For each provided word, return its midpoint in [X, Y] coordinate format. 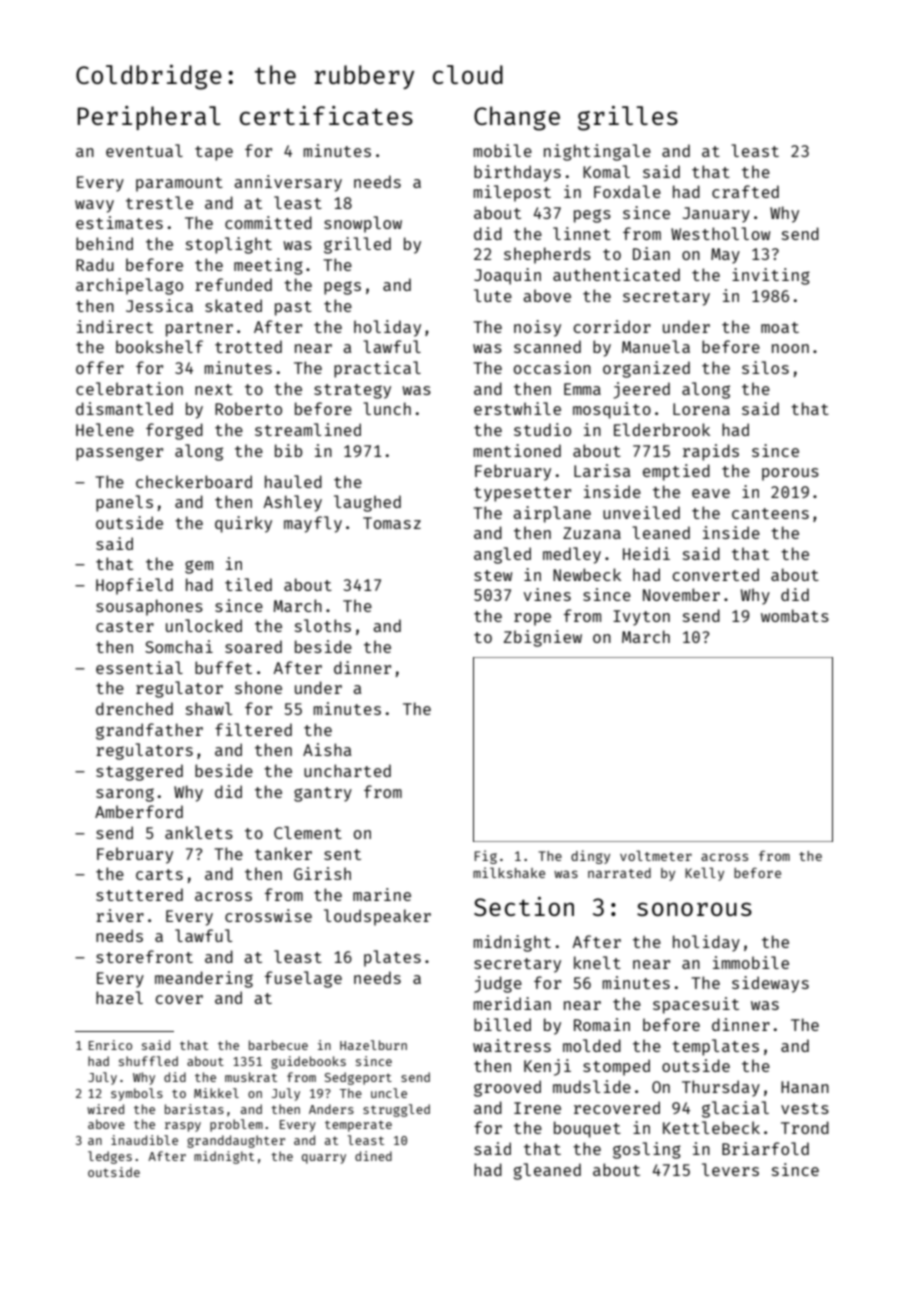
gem [199, 567]
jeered [642, 390]
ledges [110, 1157]
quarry [324, 1159]
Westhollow [720, 233]
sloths [323, 625]
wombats [795, 615]
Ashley [292, 503]
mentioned [517, 450]
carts [159, 874]
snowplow [363, 224]
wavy [94, 206]
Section [524, 906]
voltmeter [656, 855]
